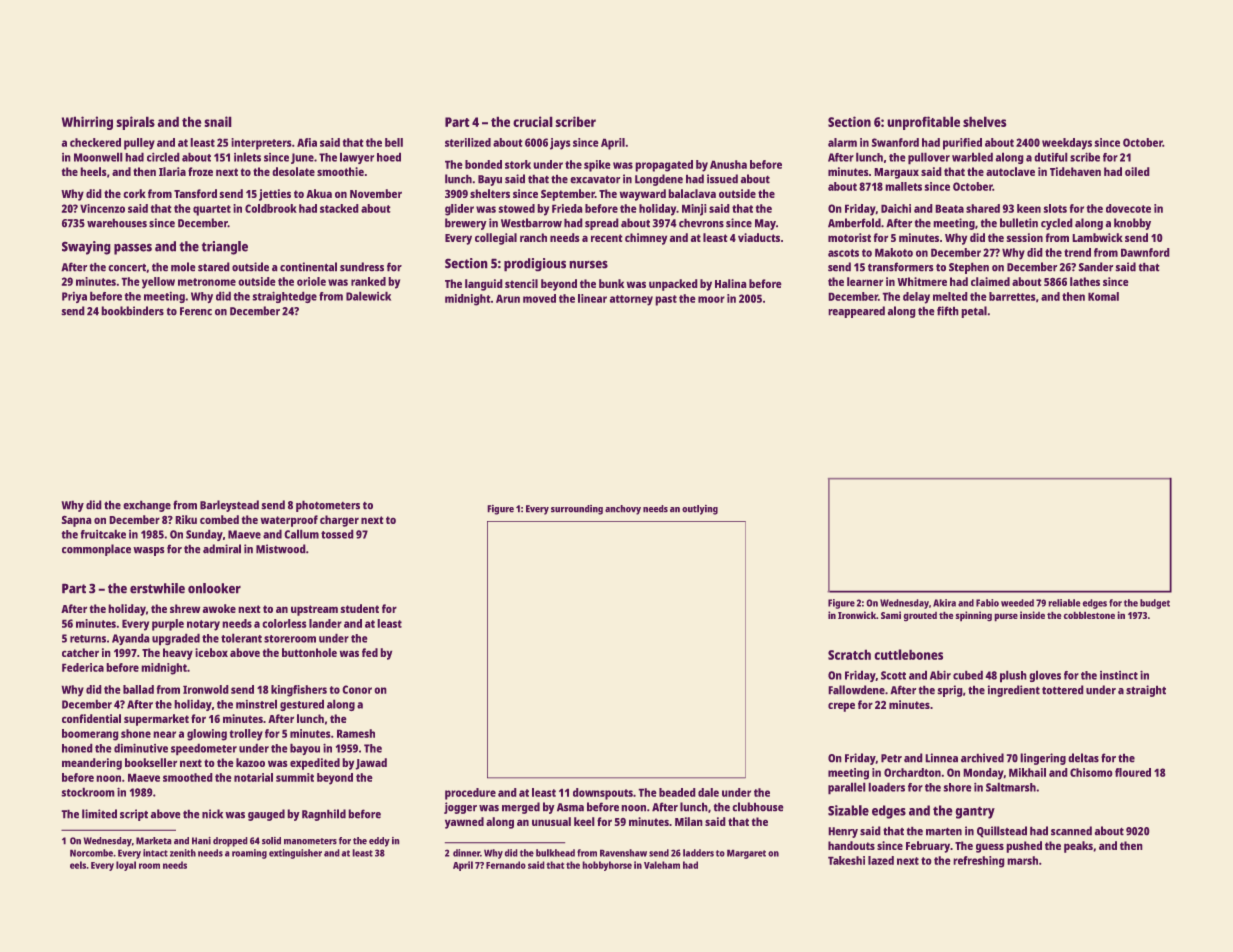 This screenshot has width=1233, height=952. I want to click on unprofitable, so click(923, 123).
